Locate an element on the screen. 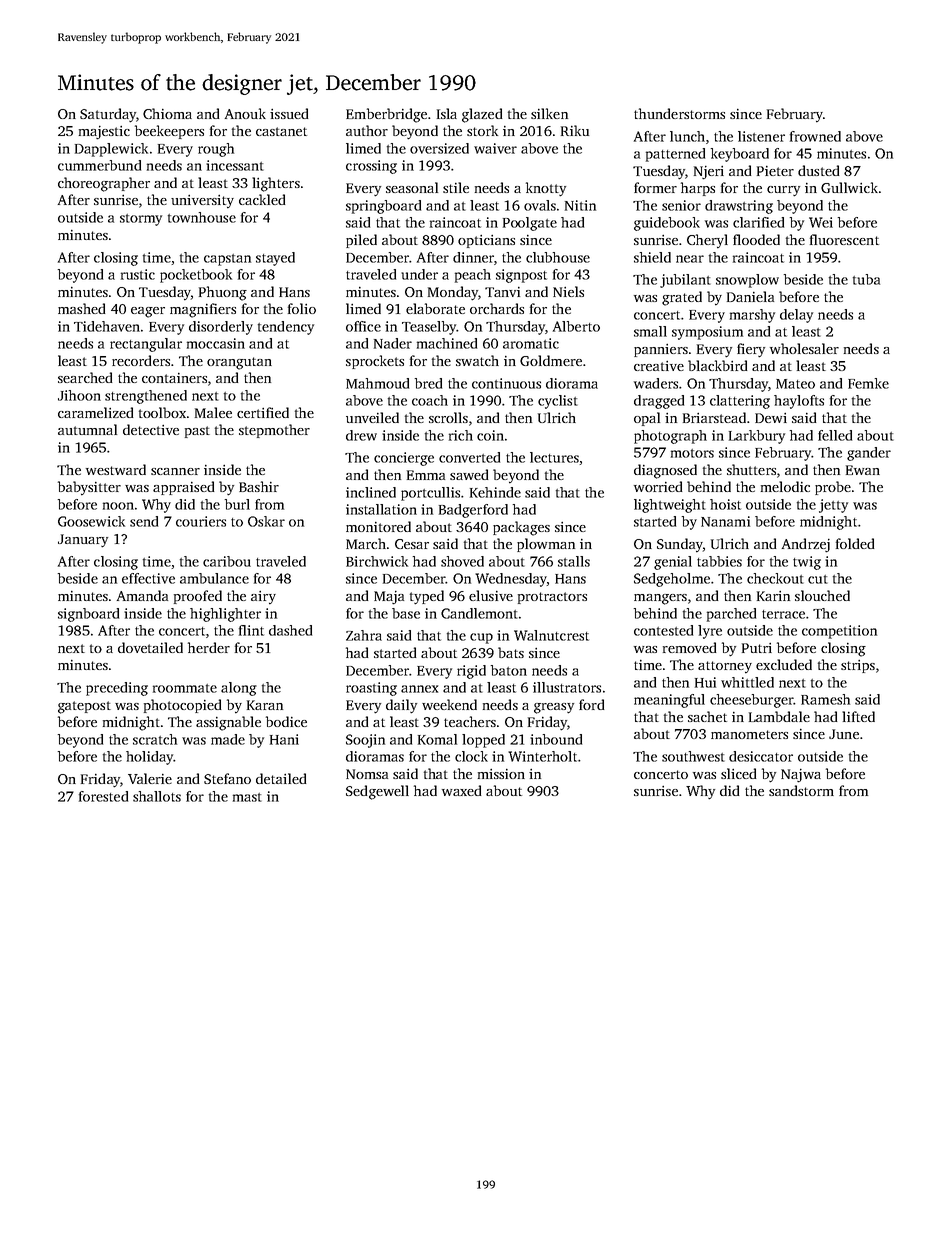 The image size is (952, 1233). greasy is located at coordinates (554, 708).
